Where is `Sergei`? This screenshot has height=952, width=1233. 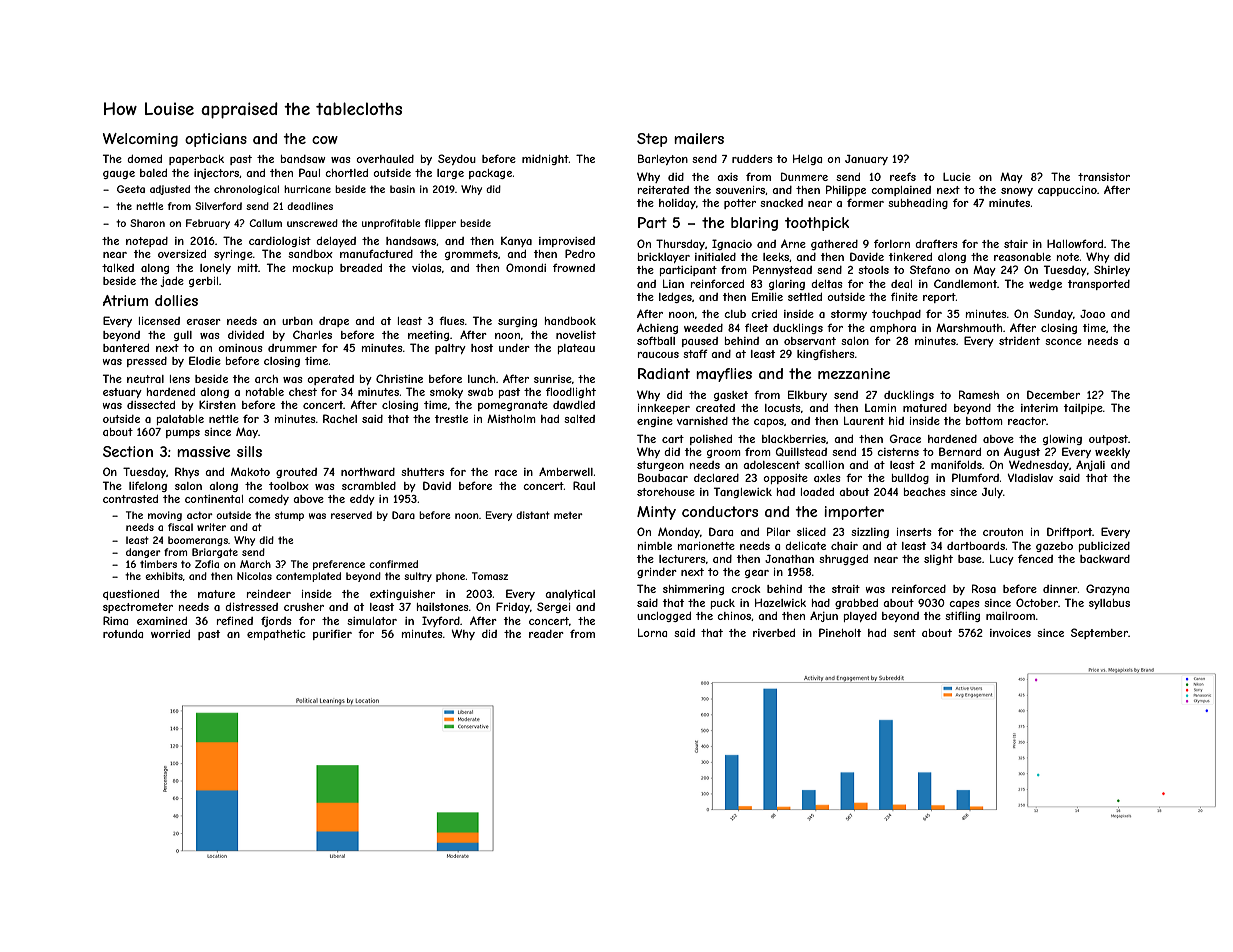
Sergei is located at coordinates (553, 607).
